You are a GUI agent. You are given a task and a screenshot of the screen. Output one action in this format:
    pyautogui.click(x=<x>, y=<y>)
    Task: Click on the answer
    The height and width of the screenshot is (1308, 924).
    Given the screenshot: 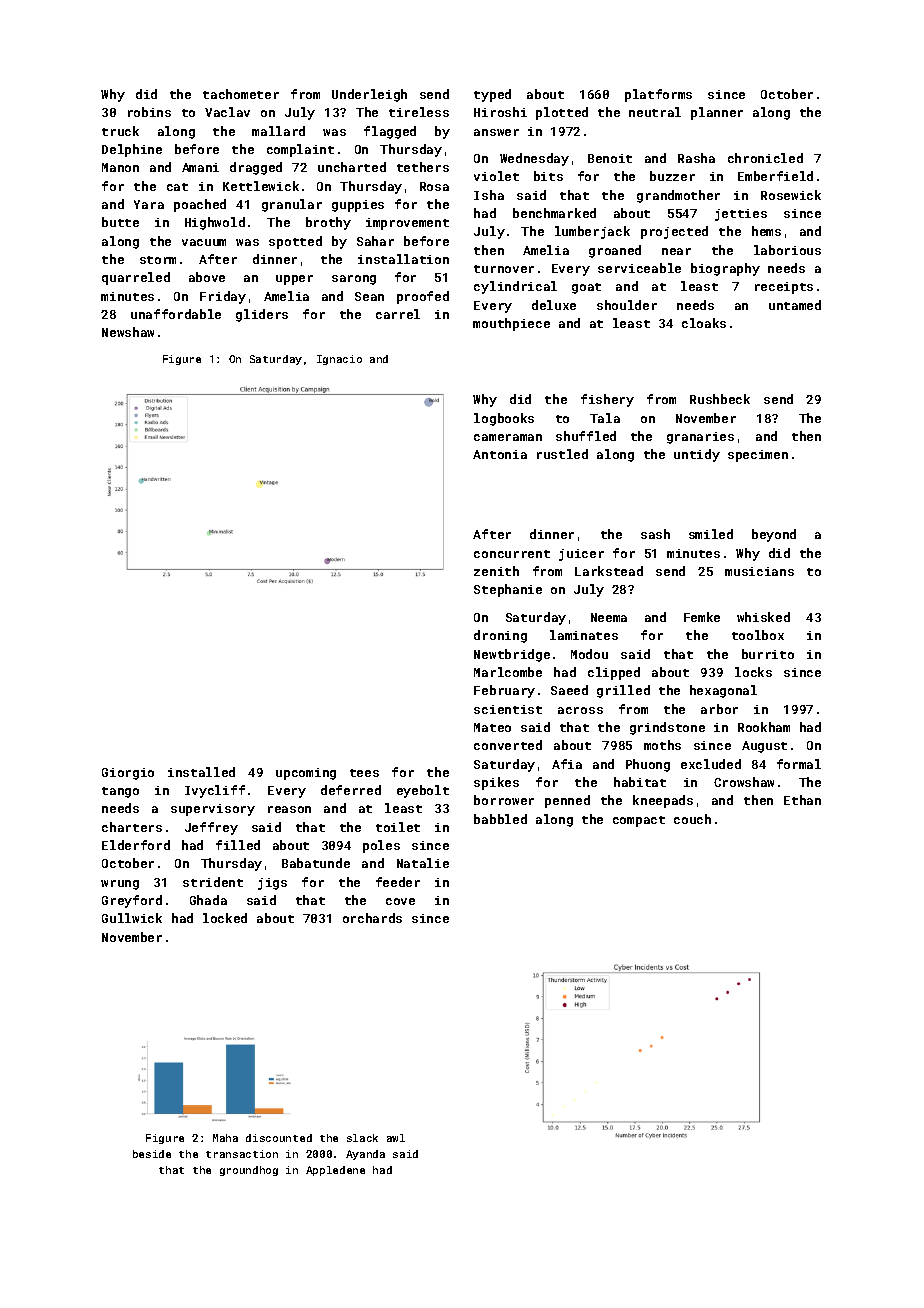 What is the action you would take?
    pyautogui.click(x=496, y=132)
